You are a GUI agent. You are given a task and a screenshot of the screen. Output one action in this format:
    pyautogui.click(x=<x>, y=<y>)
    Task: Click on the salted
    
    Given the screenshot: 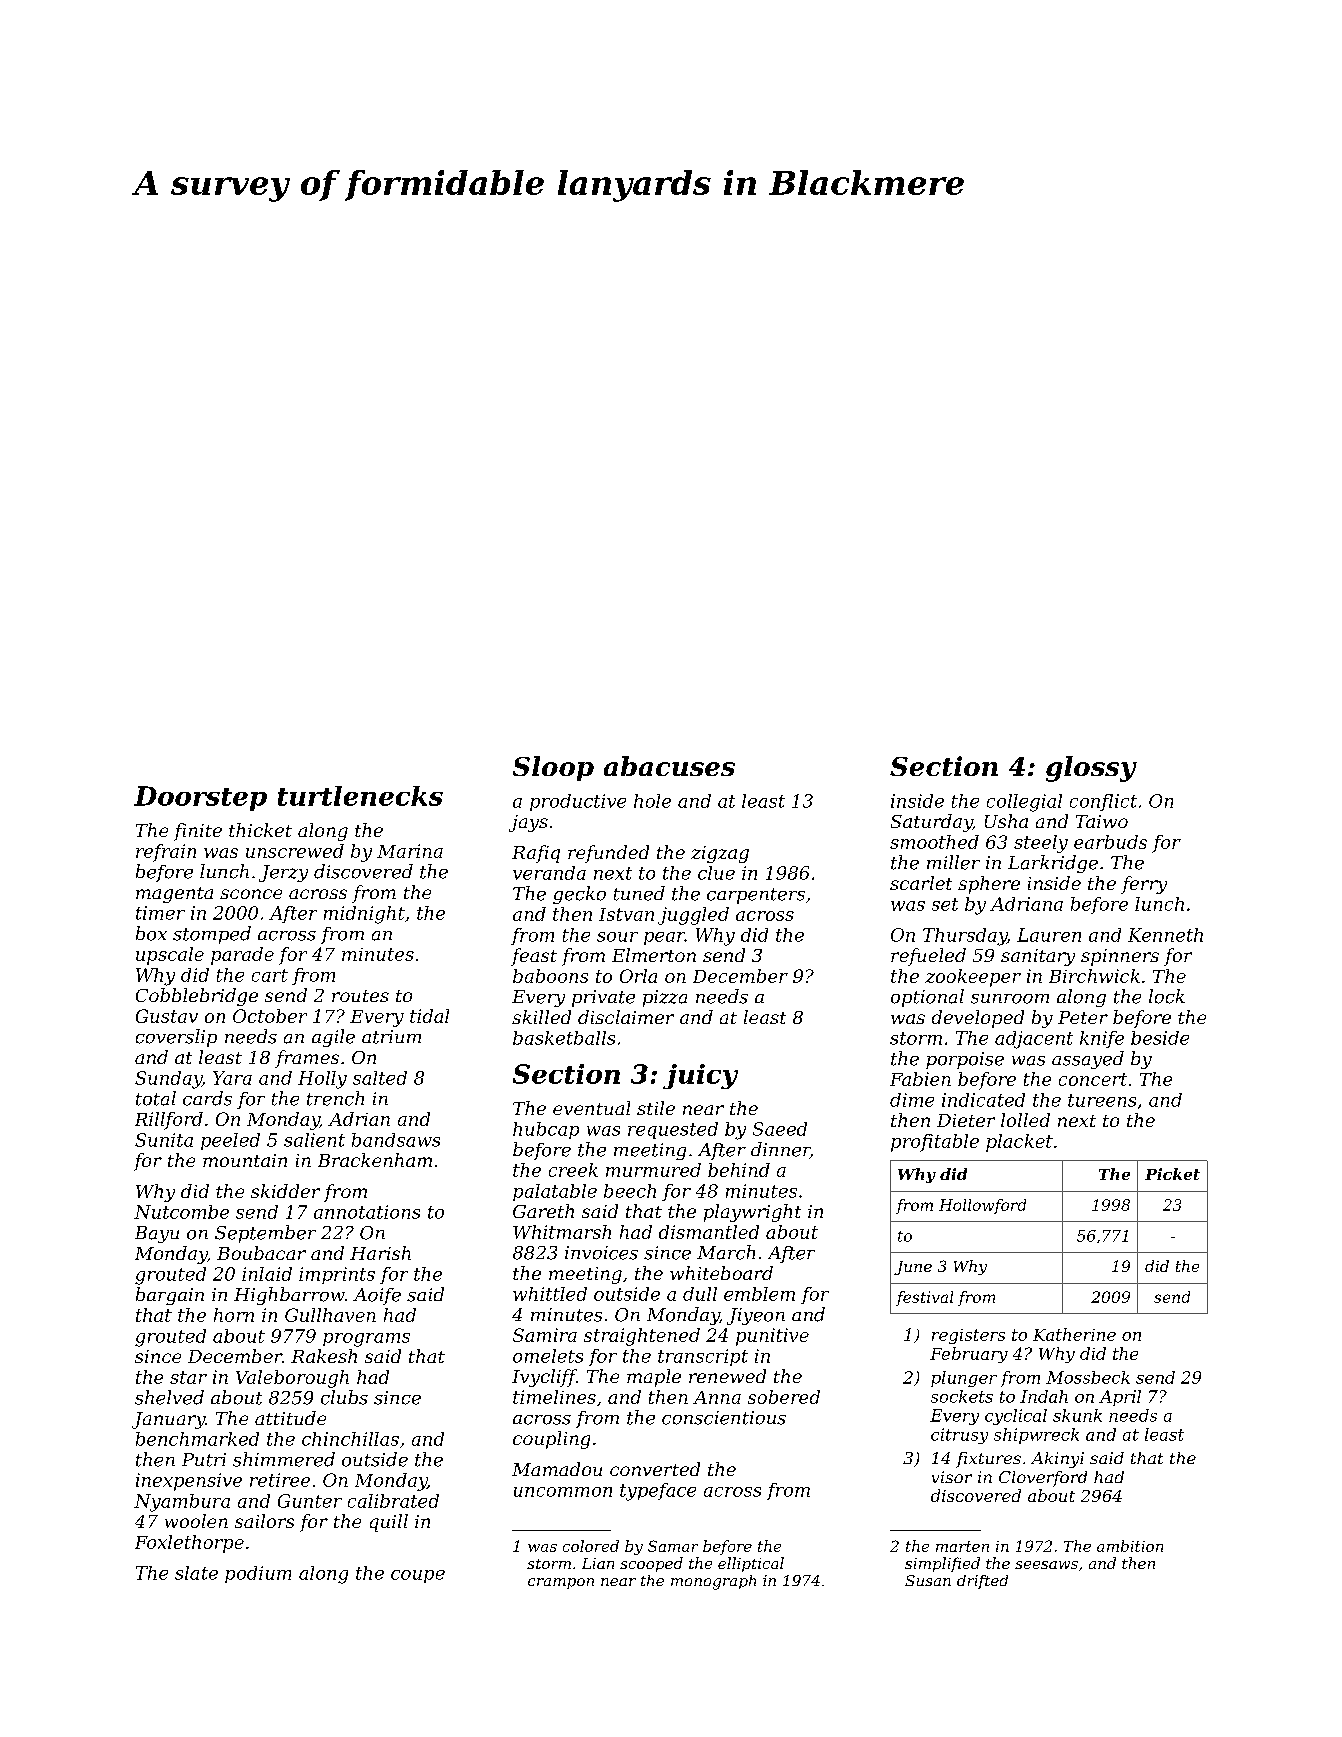 What is the action you would take?
    pyautogui.click(x=380, y=1078)
